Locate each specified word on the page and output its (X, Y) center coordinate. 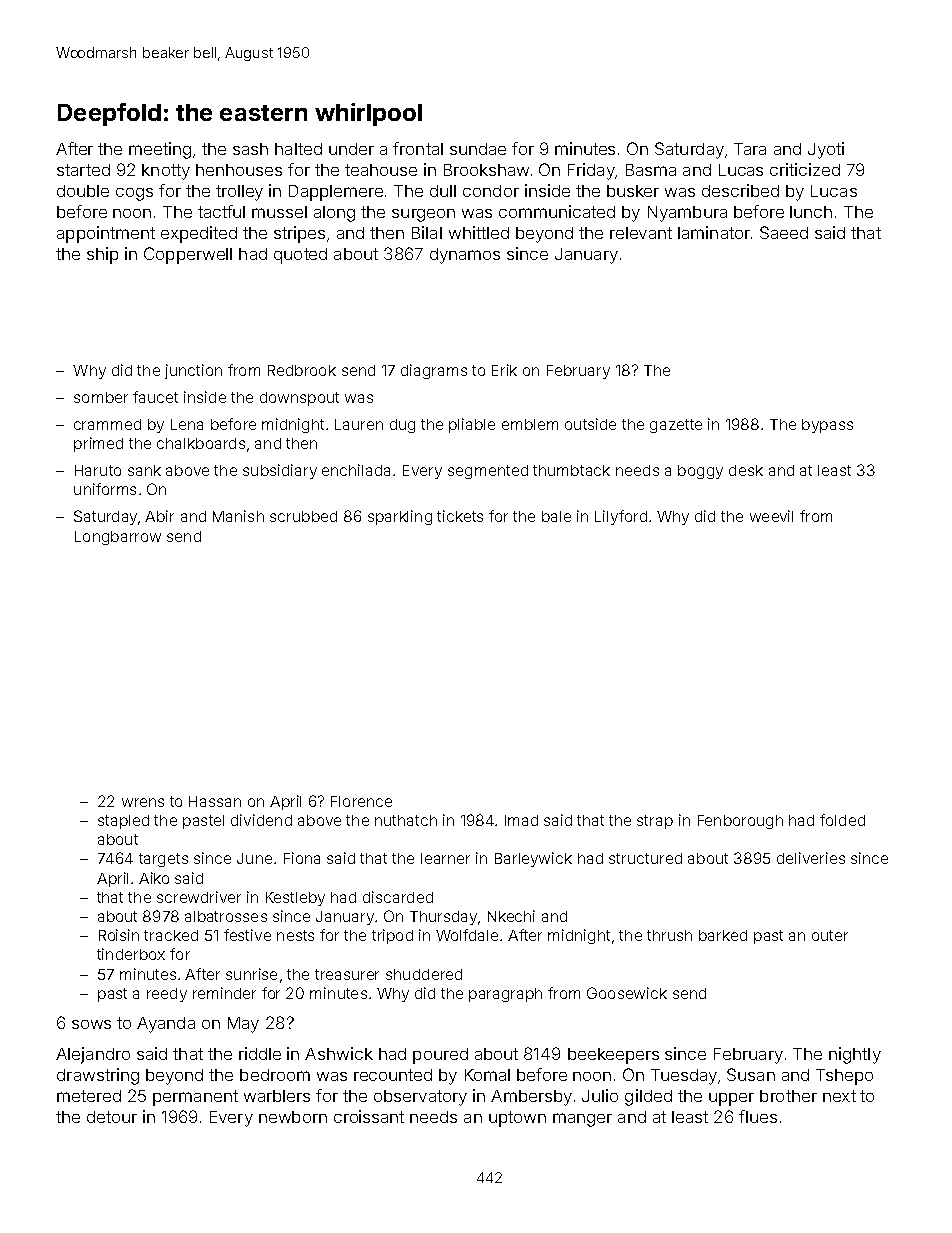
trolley (239, 193)
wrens (143, 802)
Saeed (784, 232)
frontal (418, 148)
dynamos (465, 256)
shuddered (424, 974)
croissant (369, 1116)
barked (723, 935)
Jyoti (826, 150)
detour (112, 1117)
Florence (361, 801)
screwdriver (199, 897)
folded (842, 820)
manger (582, 1120)
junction (193, 371)
